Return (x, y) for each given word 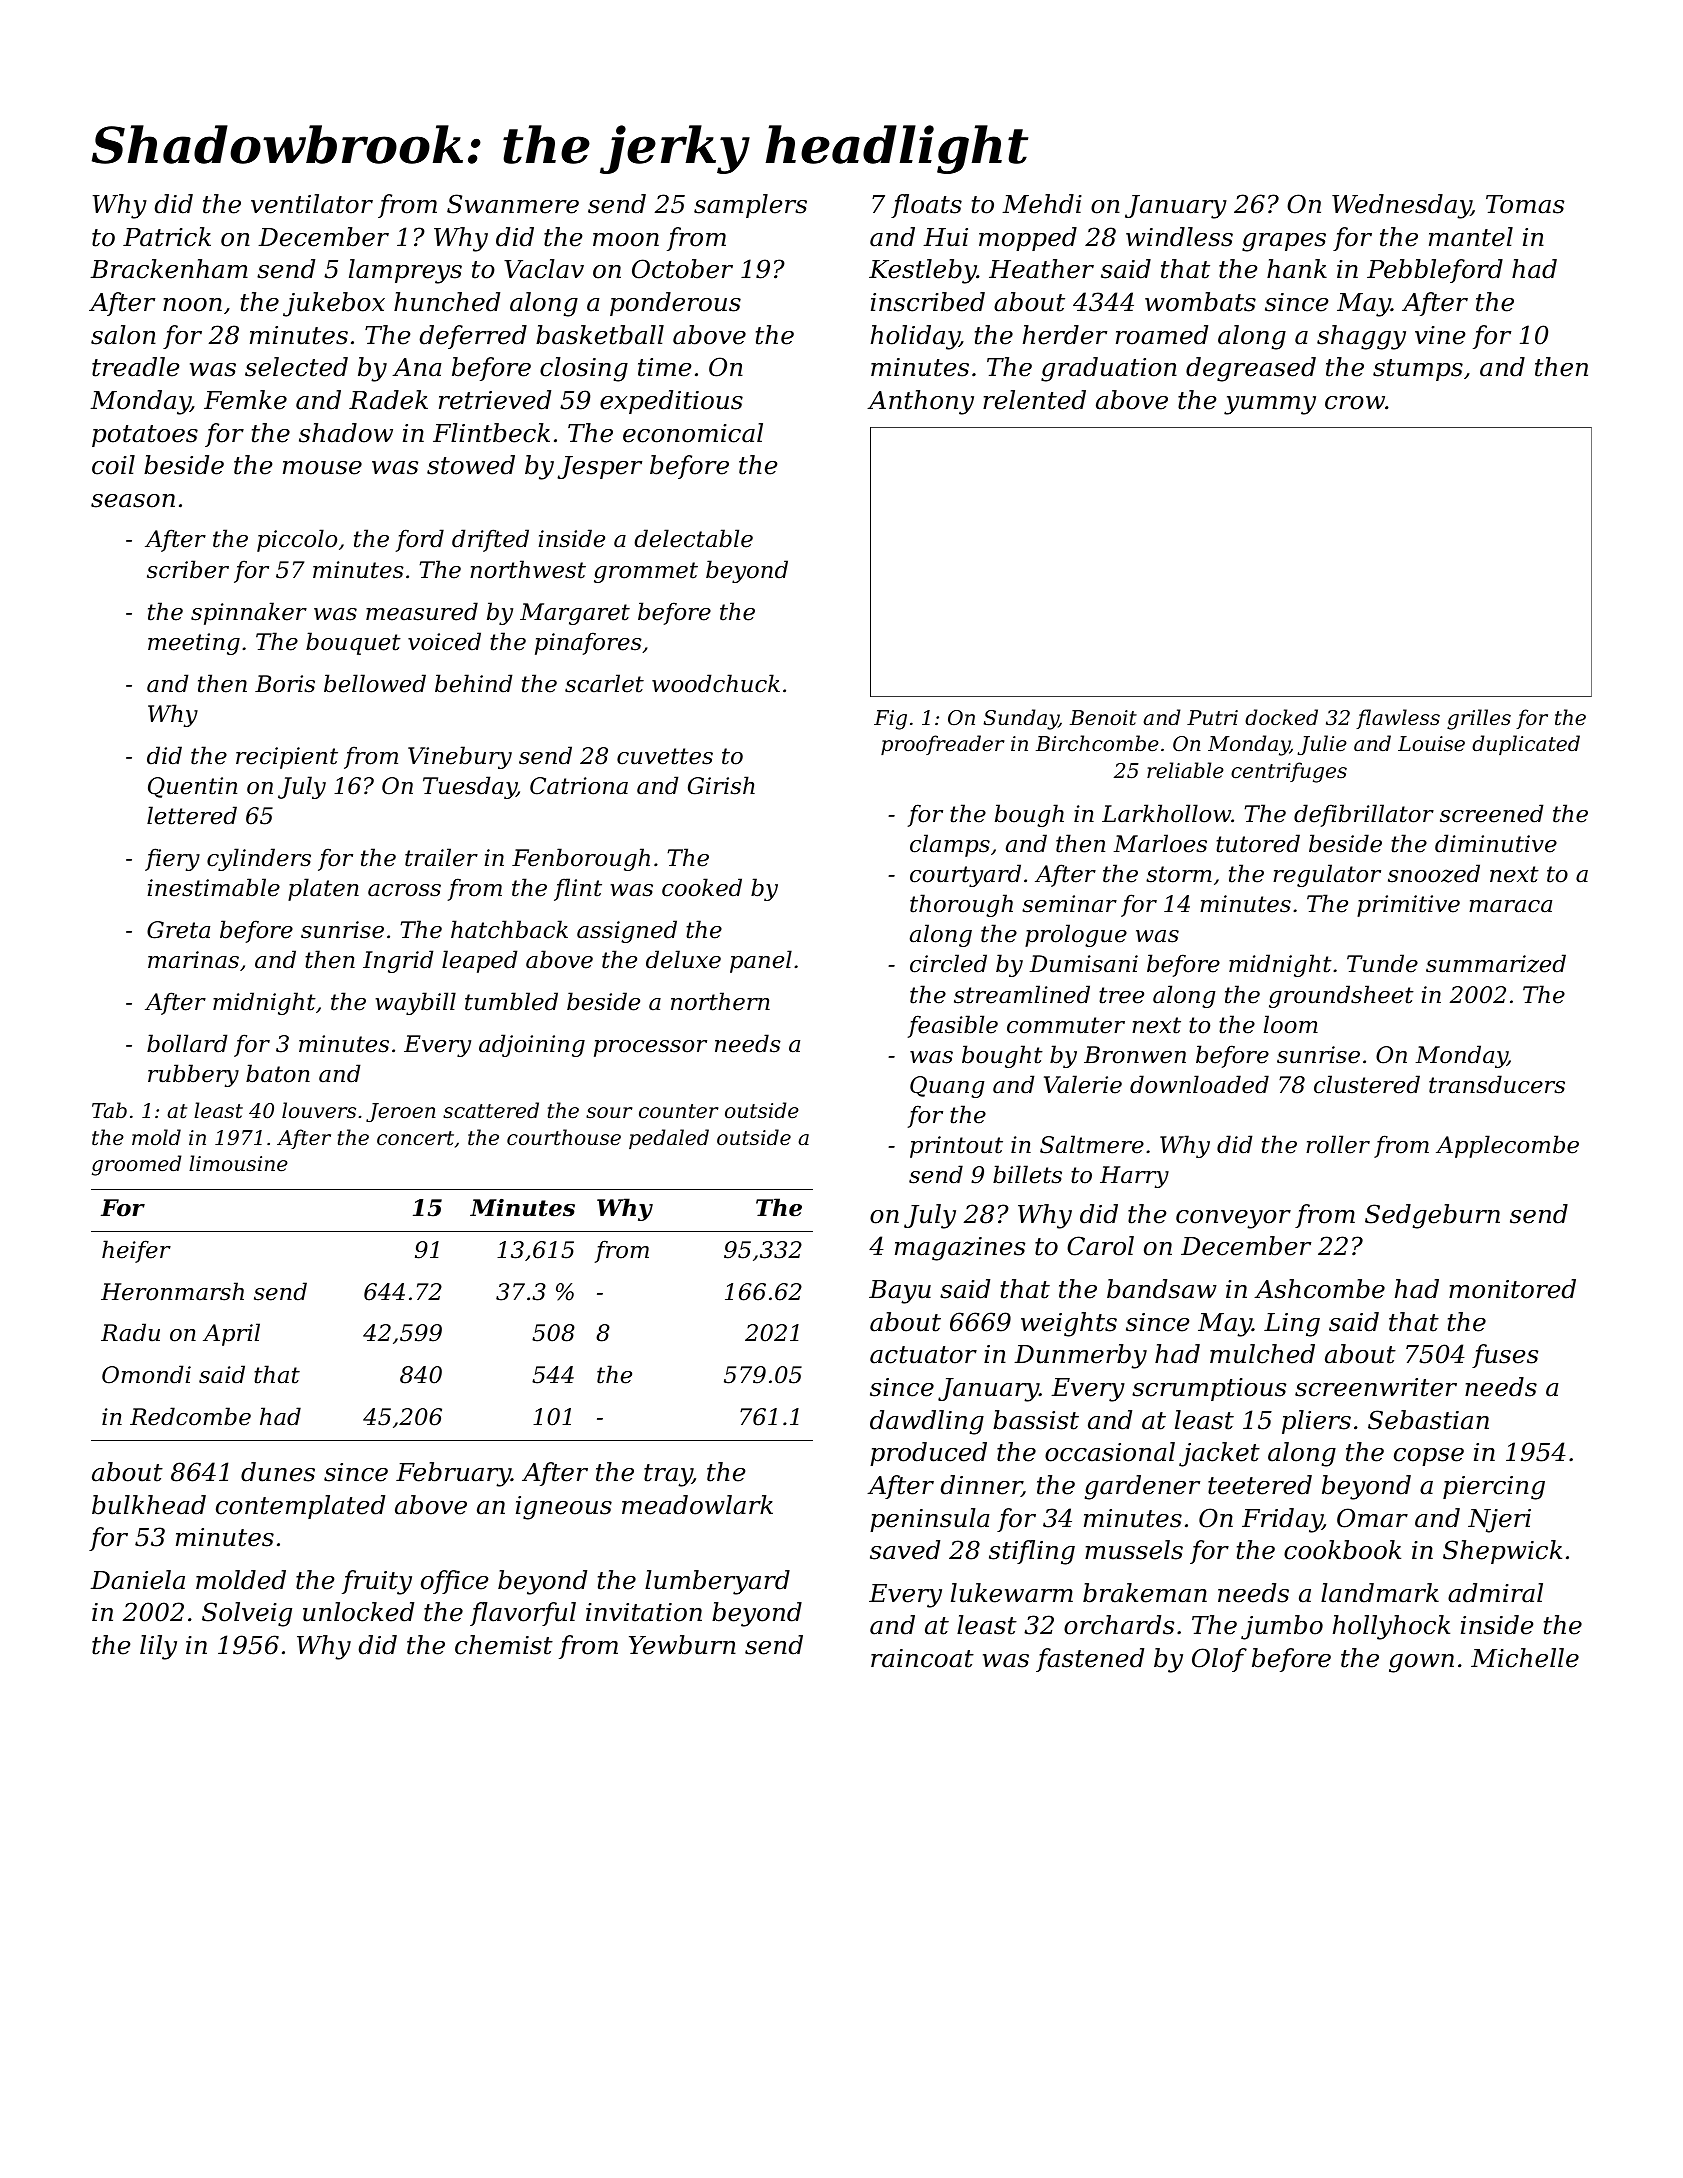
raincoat (922, 1658)
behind (474, 683)
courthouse (564, 1137)
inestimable (214, 887)
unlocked (358, 1612)
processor (650, 1048)
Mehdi (1042, 204)
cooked (702, 887)
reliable (1185, 770)
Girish (721, 785)
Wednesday (1401, 206)
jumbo (1282, 1627)
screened (1492, 813)
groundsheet (1341, 996)
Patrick (167, 237)
